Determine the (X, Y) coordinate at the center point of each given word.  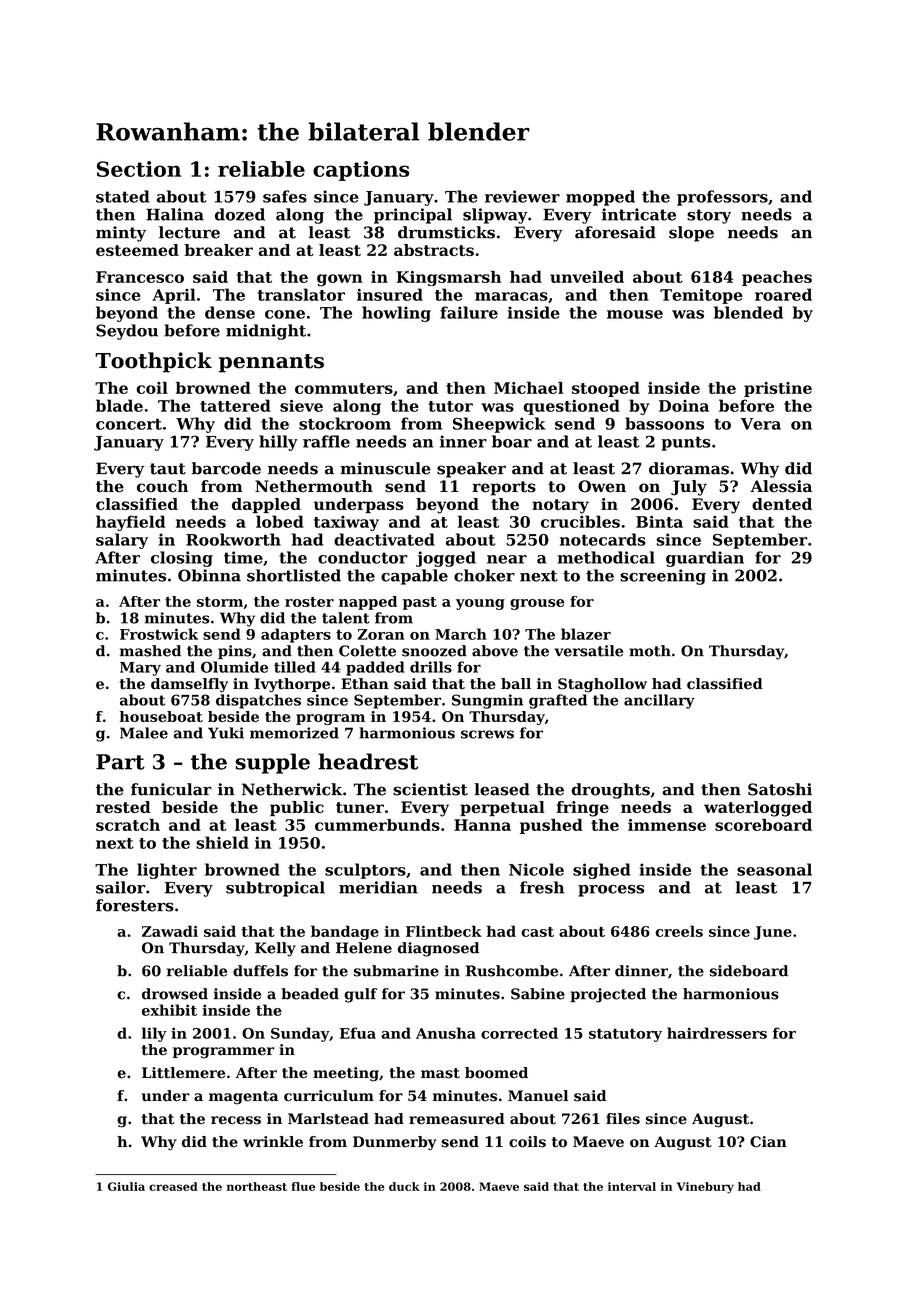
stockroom (345, 423)
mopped (600, 198)
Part (120, 762)
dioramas (689, 468)
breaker (219, 250)
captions (361, 171)
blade (119, 405)
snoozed (434, 651)
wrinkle (273, 1142)
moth (650, 651)
